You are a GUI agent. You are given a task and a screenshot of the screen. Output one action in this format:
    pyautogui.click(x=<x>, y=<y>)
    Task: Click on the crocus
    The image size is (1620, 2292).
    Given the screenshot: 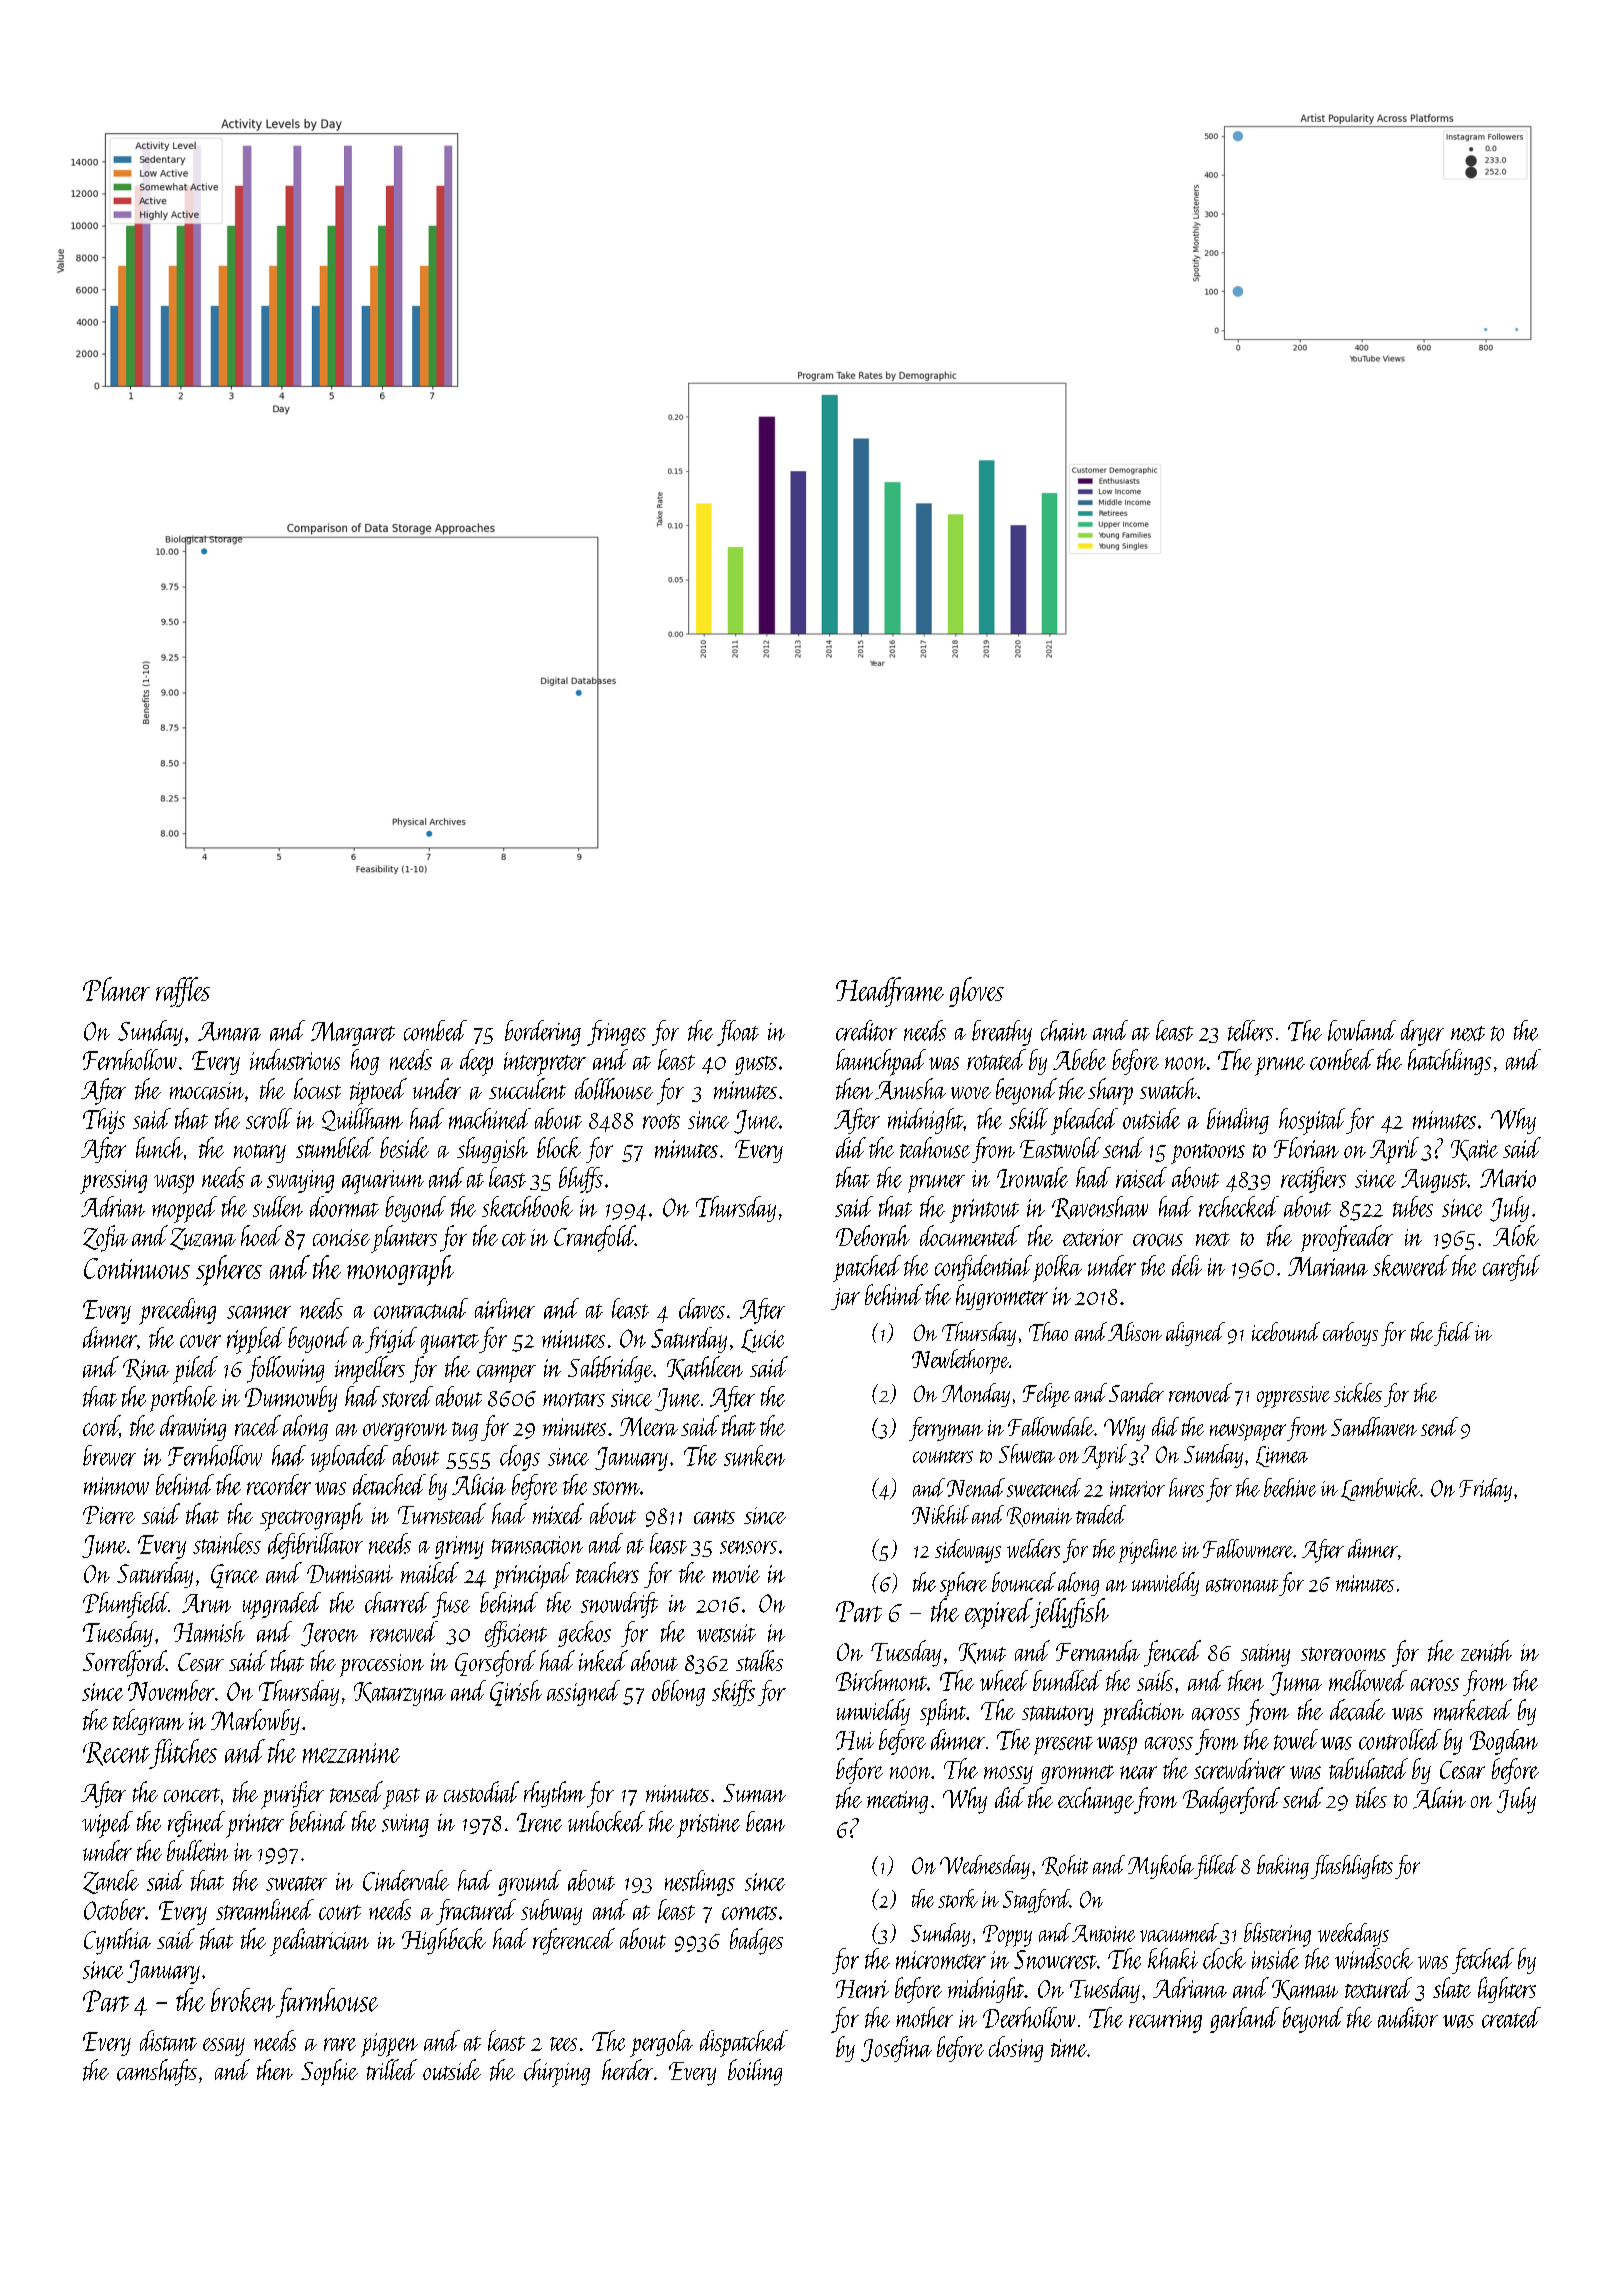 What is the action you would take?
    pyautogui.click(x=1158, y=1240)
